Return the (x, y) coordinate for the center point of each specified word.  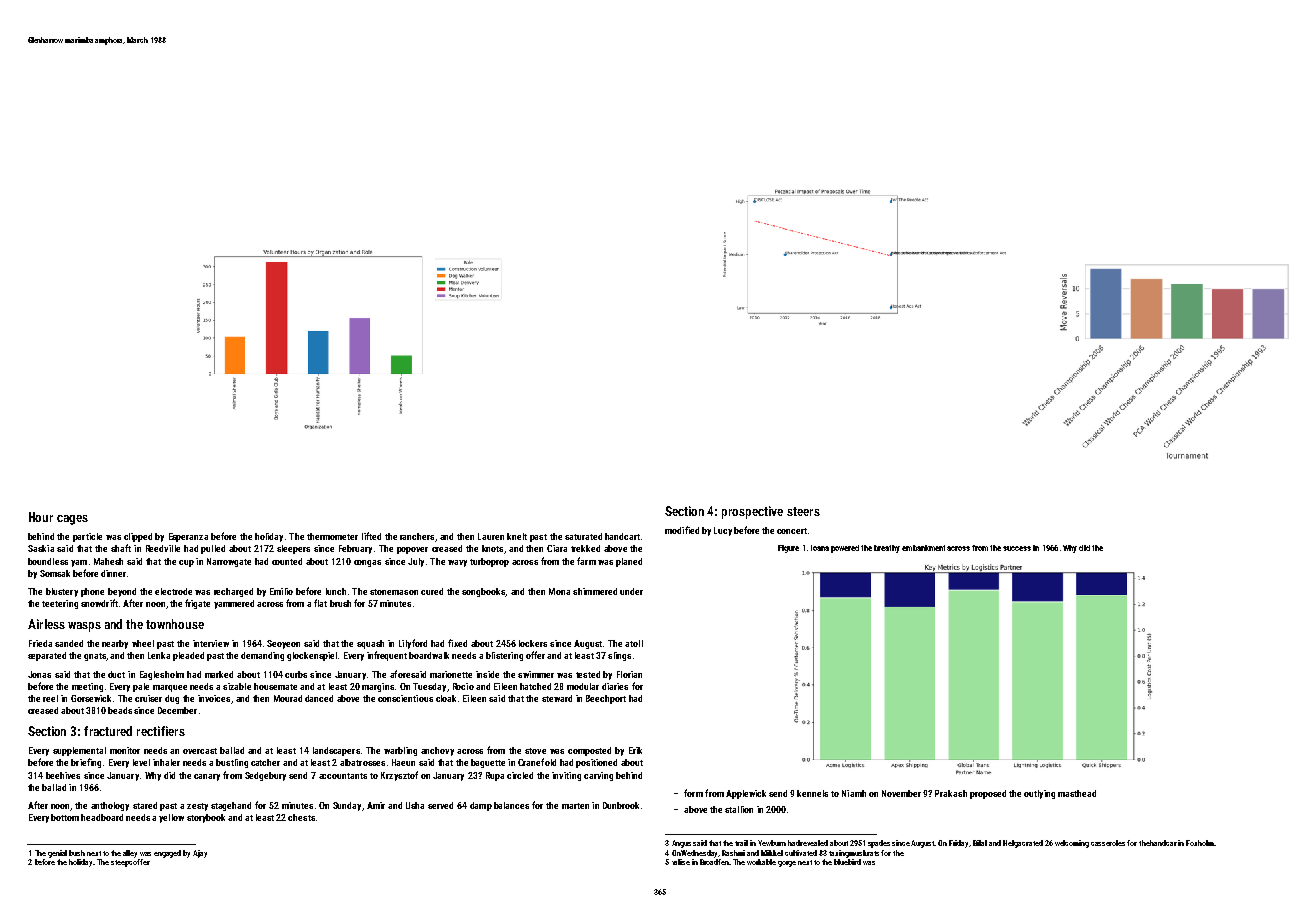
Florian (629, 674)
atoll (634, 643)
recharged (233, 592)
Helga (1012, 844)
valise (681, 862)
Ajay (200, 854)
